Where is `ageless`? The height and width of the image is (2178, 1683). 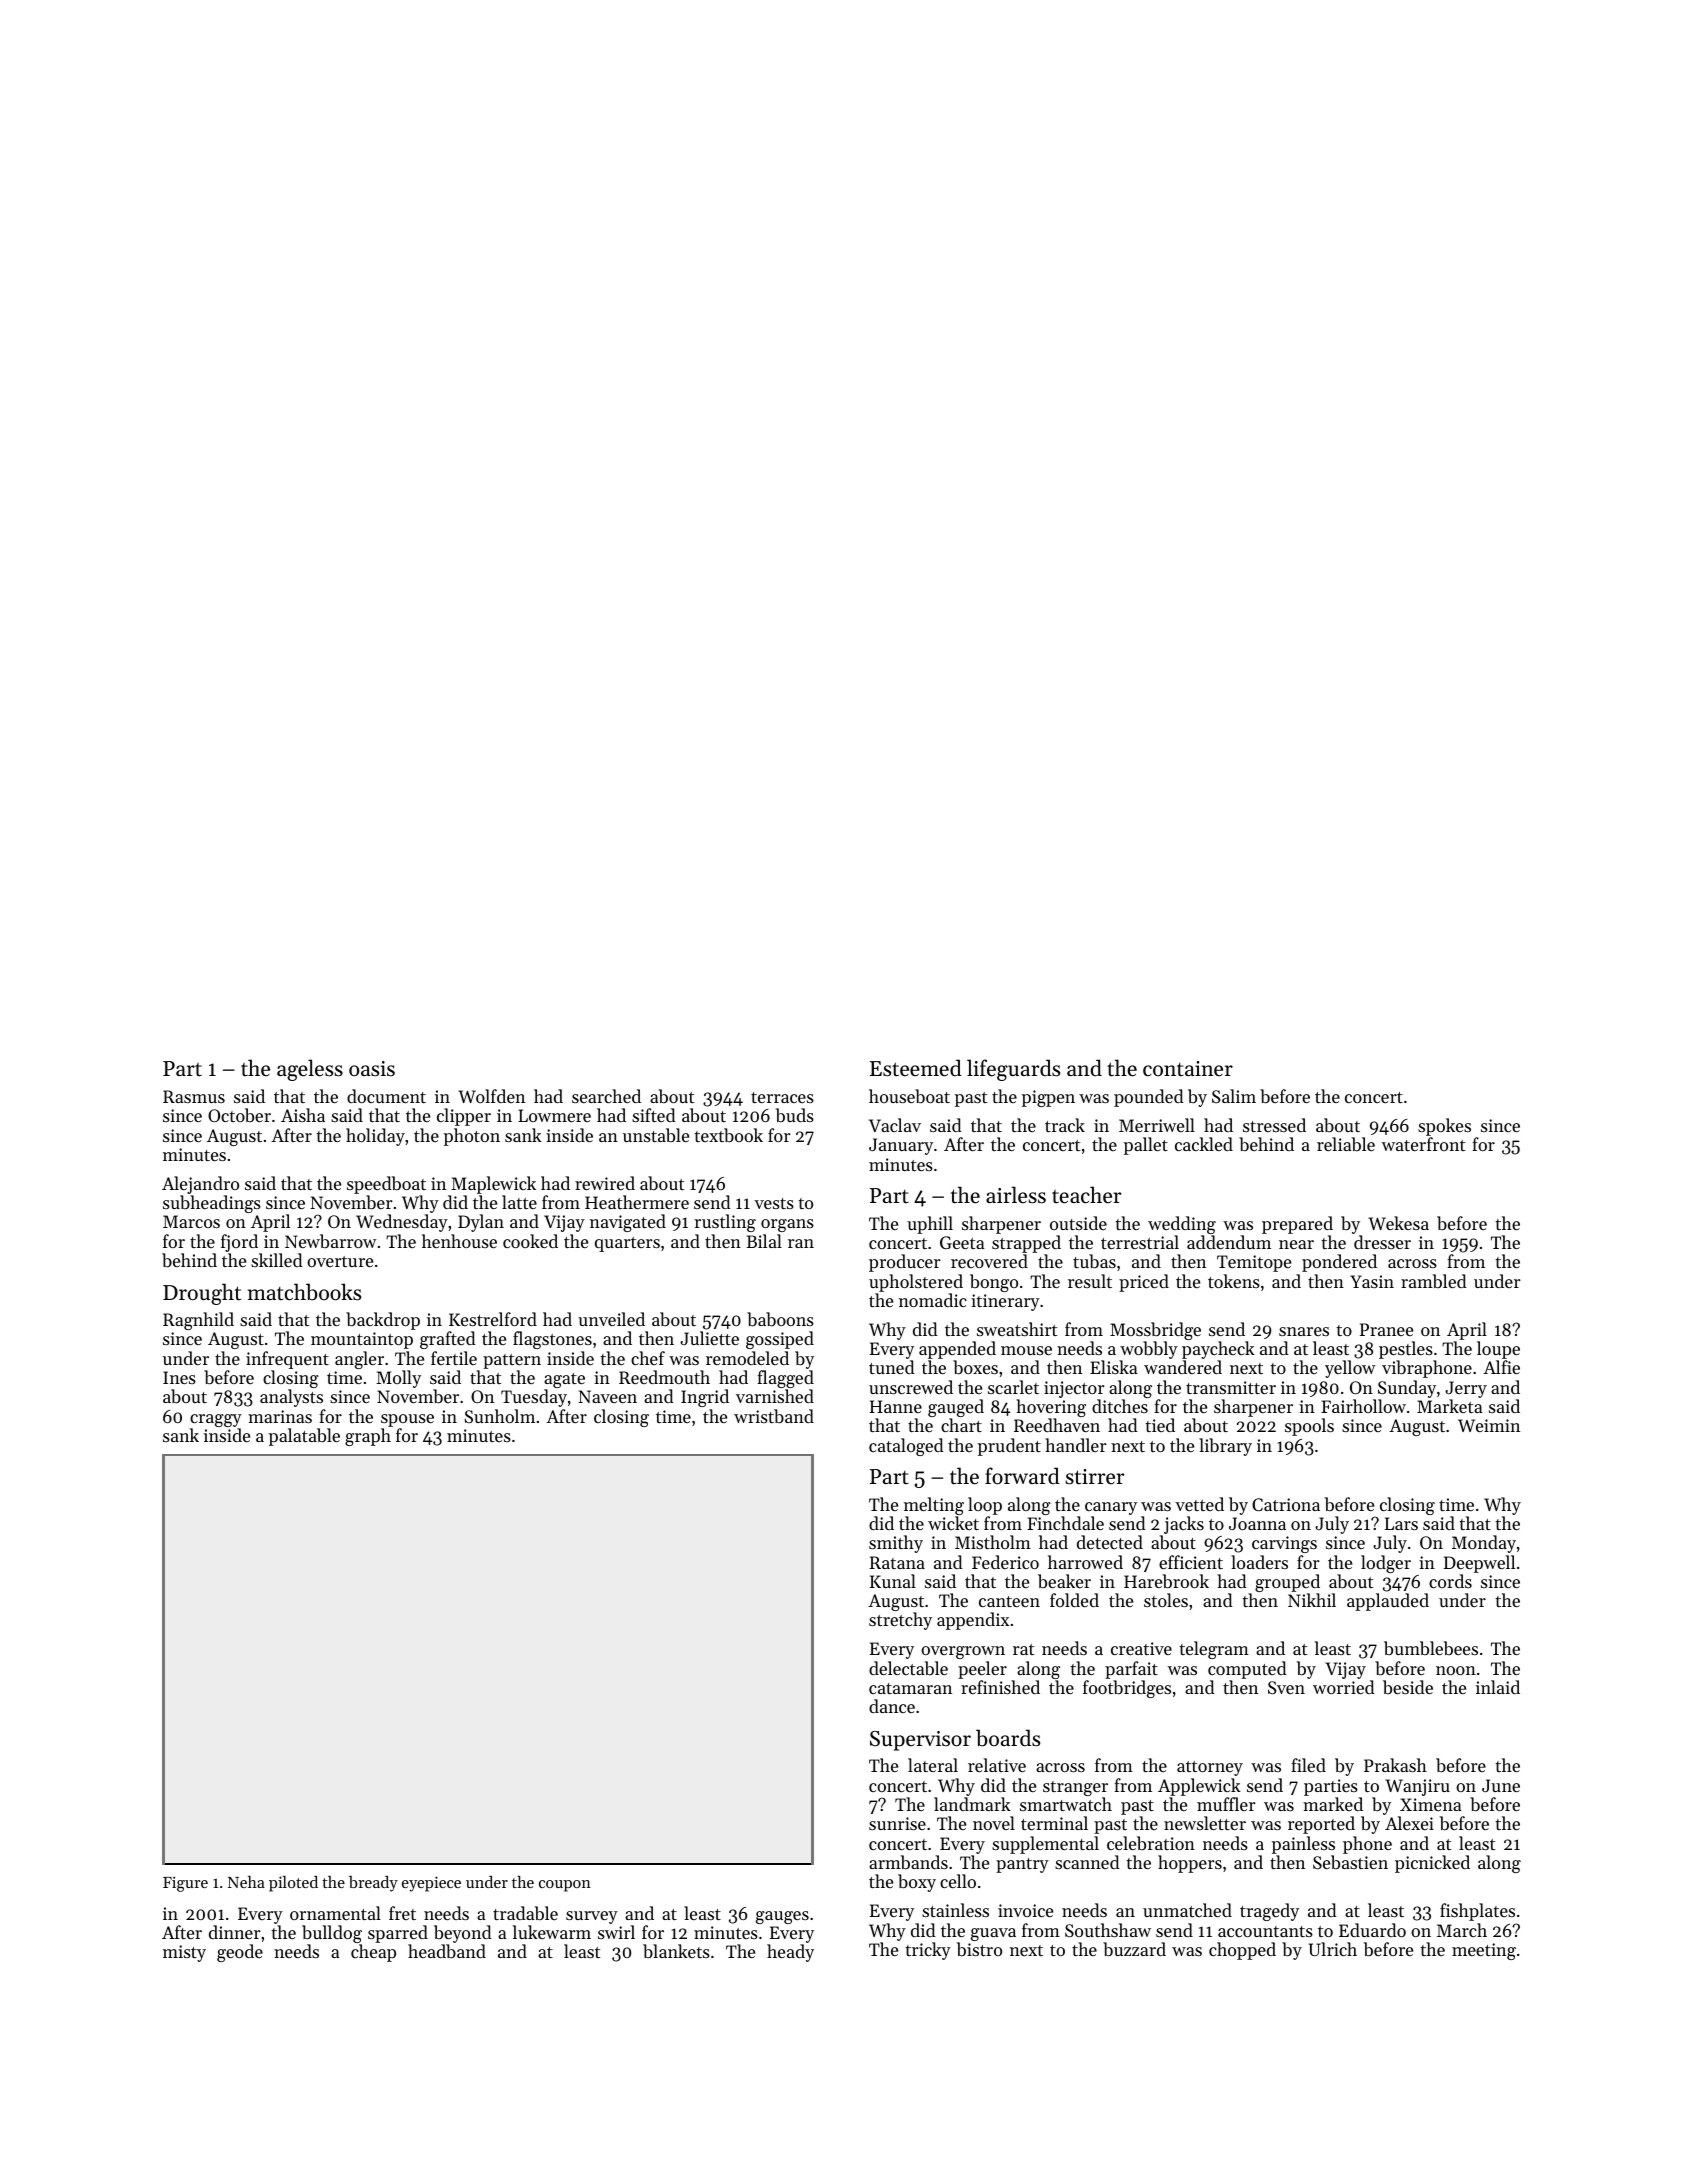
ageless is located at coordinates (310, 1070).
